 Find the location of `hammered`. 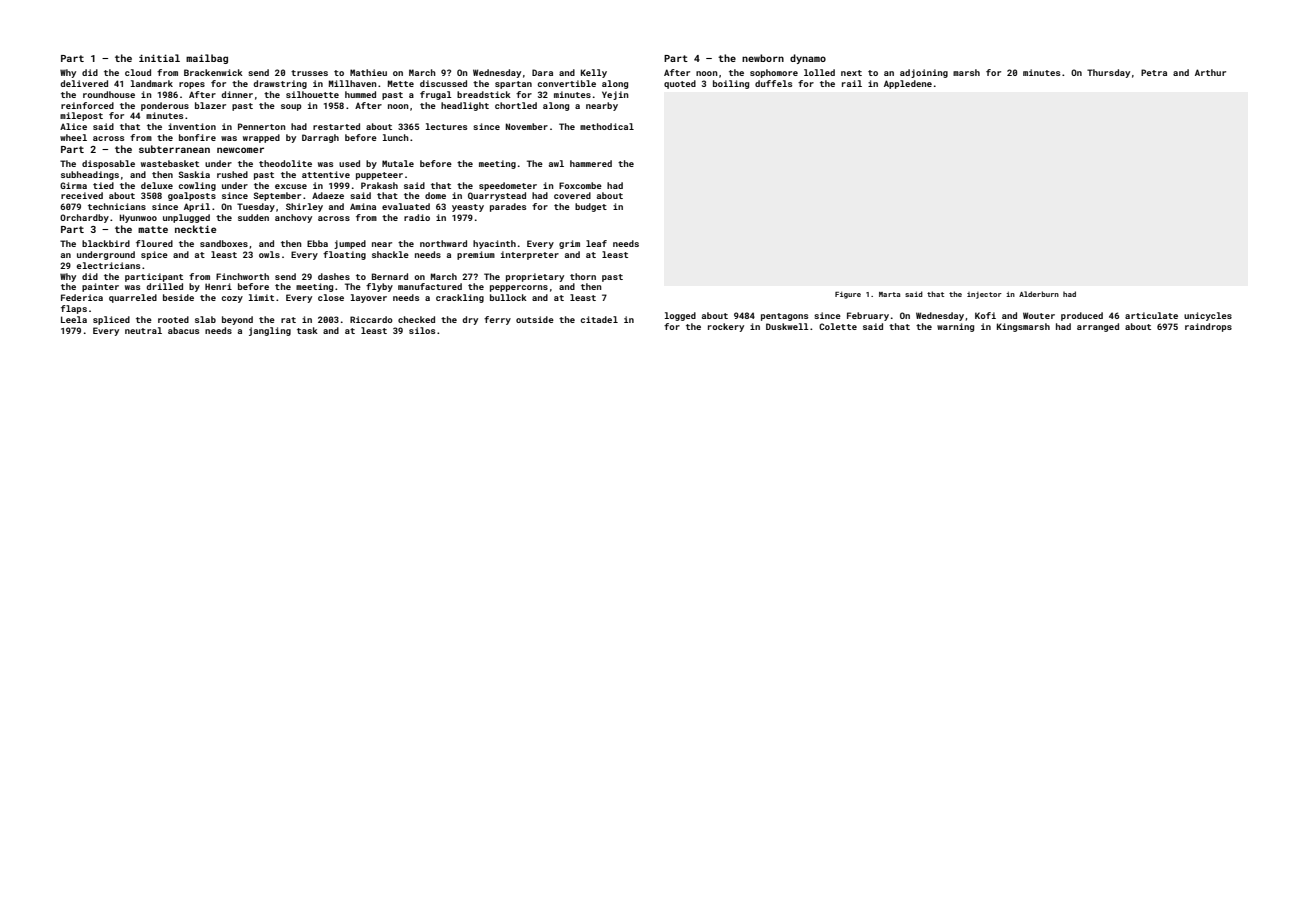

hammered is located at coordinates (591, 163).
